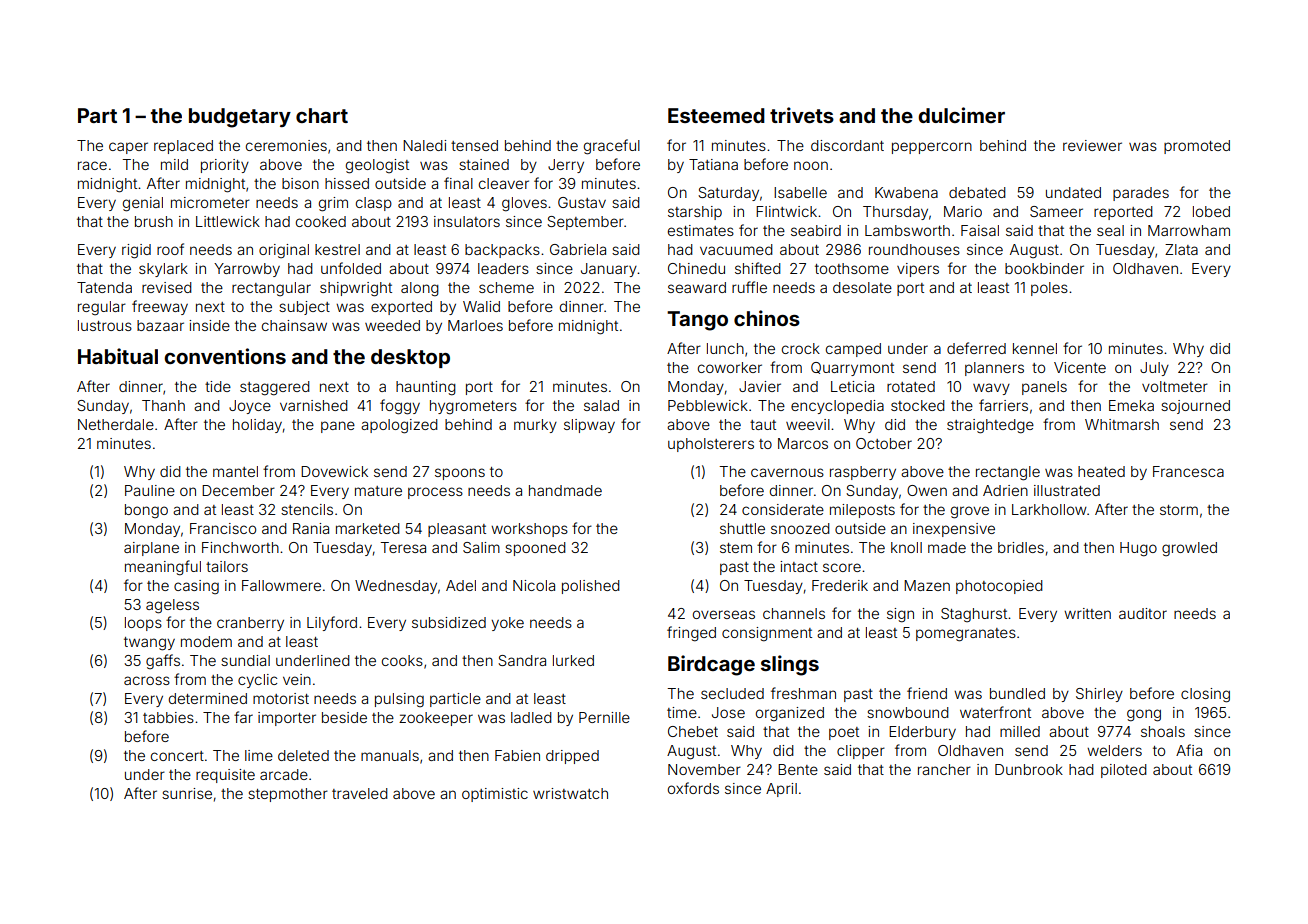 The width and height of the screenshot is (1308, 924). I want to click on photocopied, so click(999, 587).
